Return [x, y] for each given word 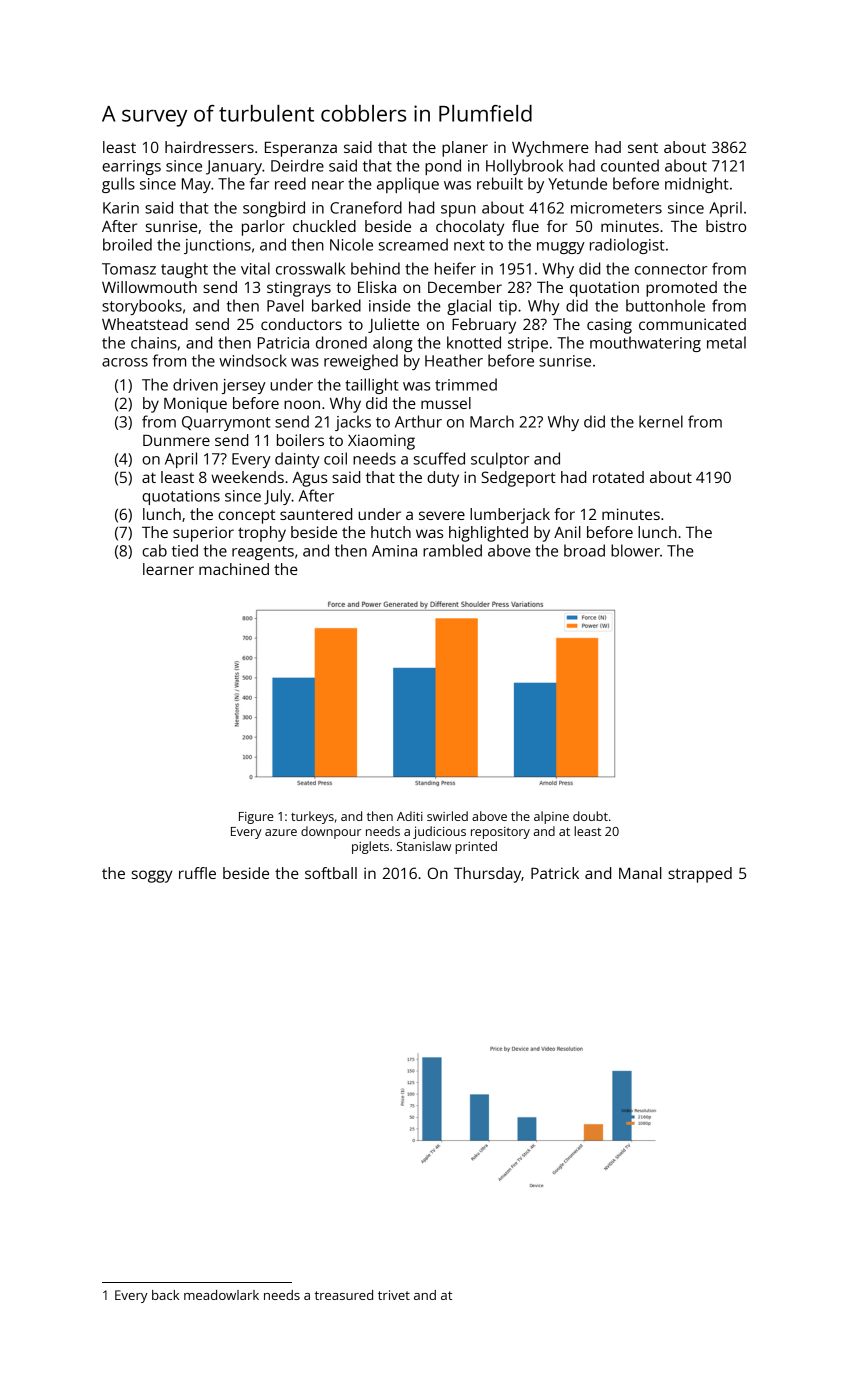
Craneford [366, 207]
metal [726, 342]
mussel [446, 403]
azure [281, 832]
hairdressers [209, 147]
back [165, 1295]
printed [476, 847]
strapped [700, 875]
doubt [590, 816]
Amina [394, 551]
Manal [640, 873]
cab [154, 550]
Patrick [555, 873]
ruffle [197, 873]
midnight [697, 185]
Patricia [283, 343]
